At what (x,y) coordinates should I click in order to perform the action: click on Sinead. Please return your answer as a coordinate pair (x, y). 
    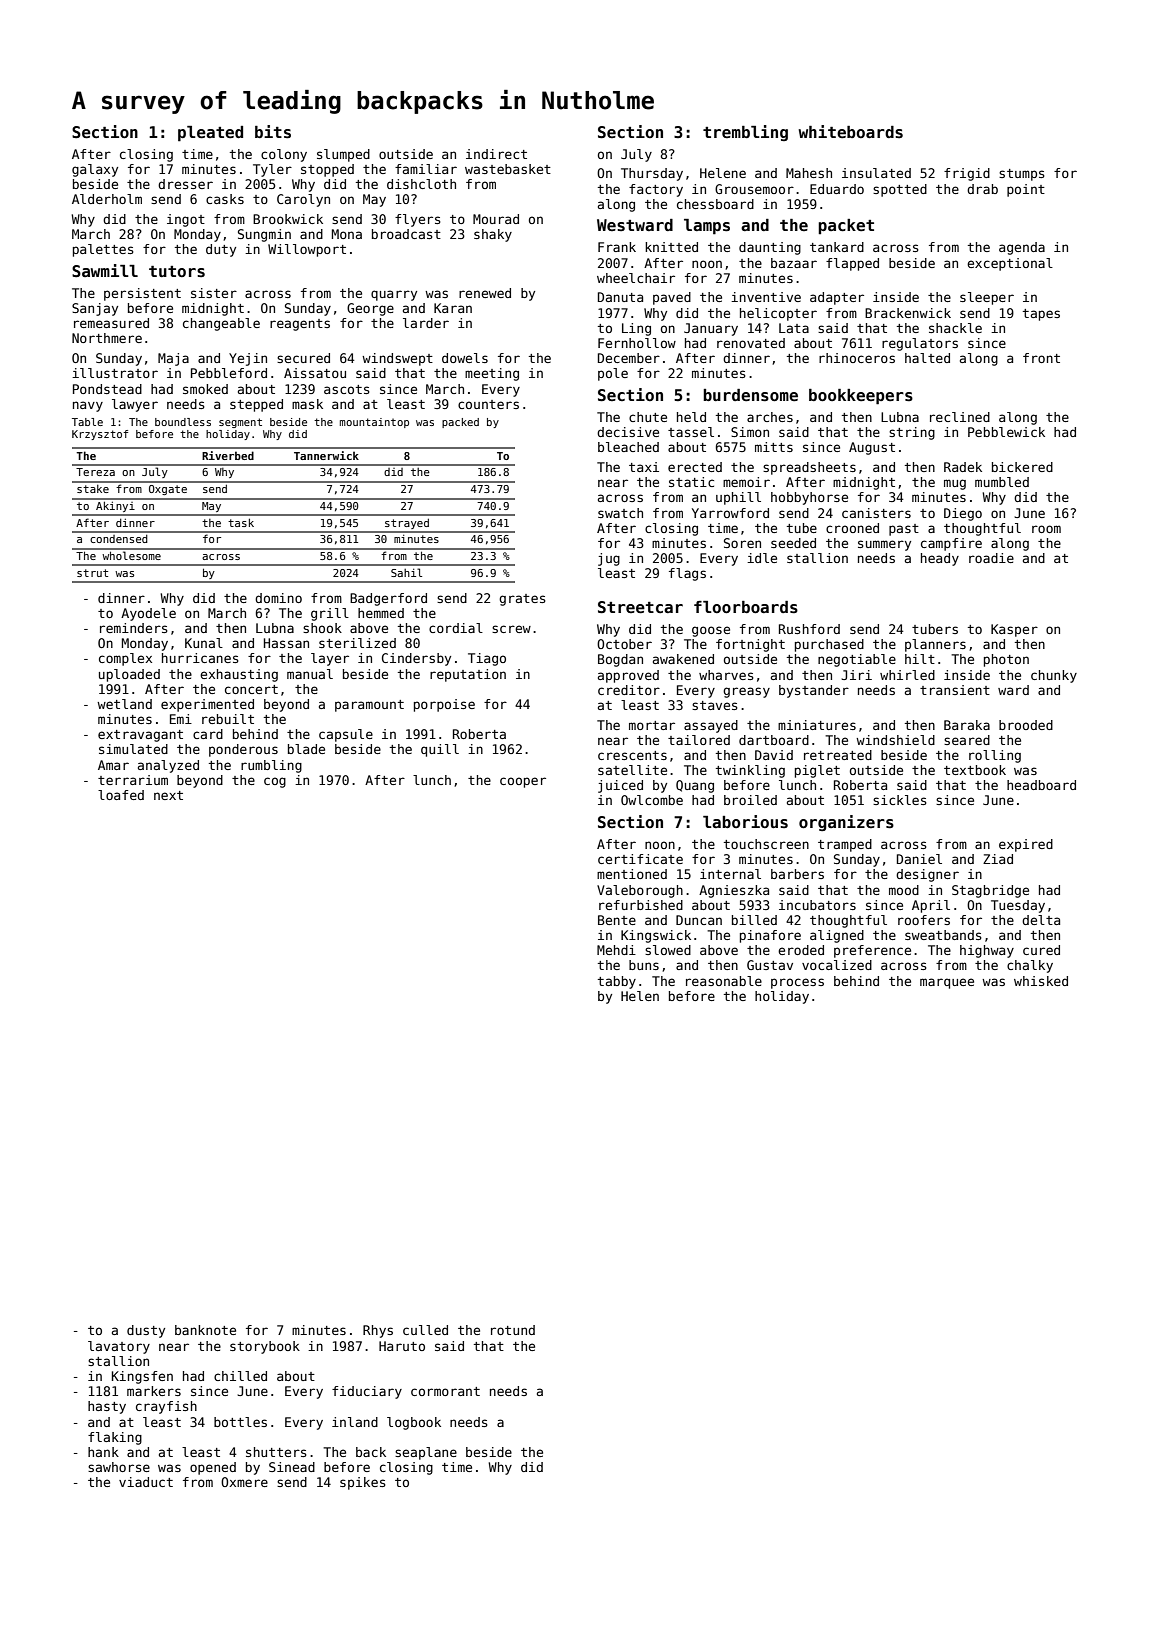
    Looking at the image, I should click on (292, 1467).
